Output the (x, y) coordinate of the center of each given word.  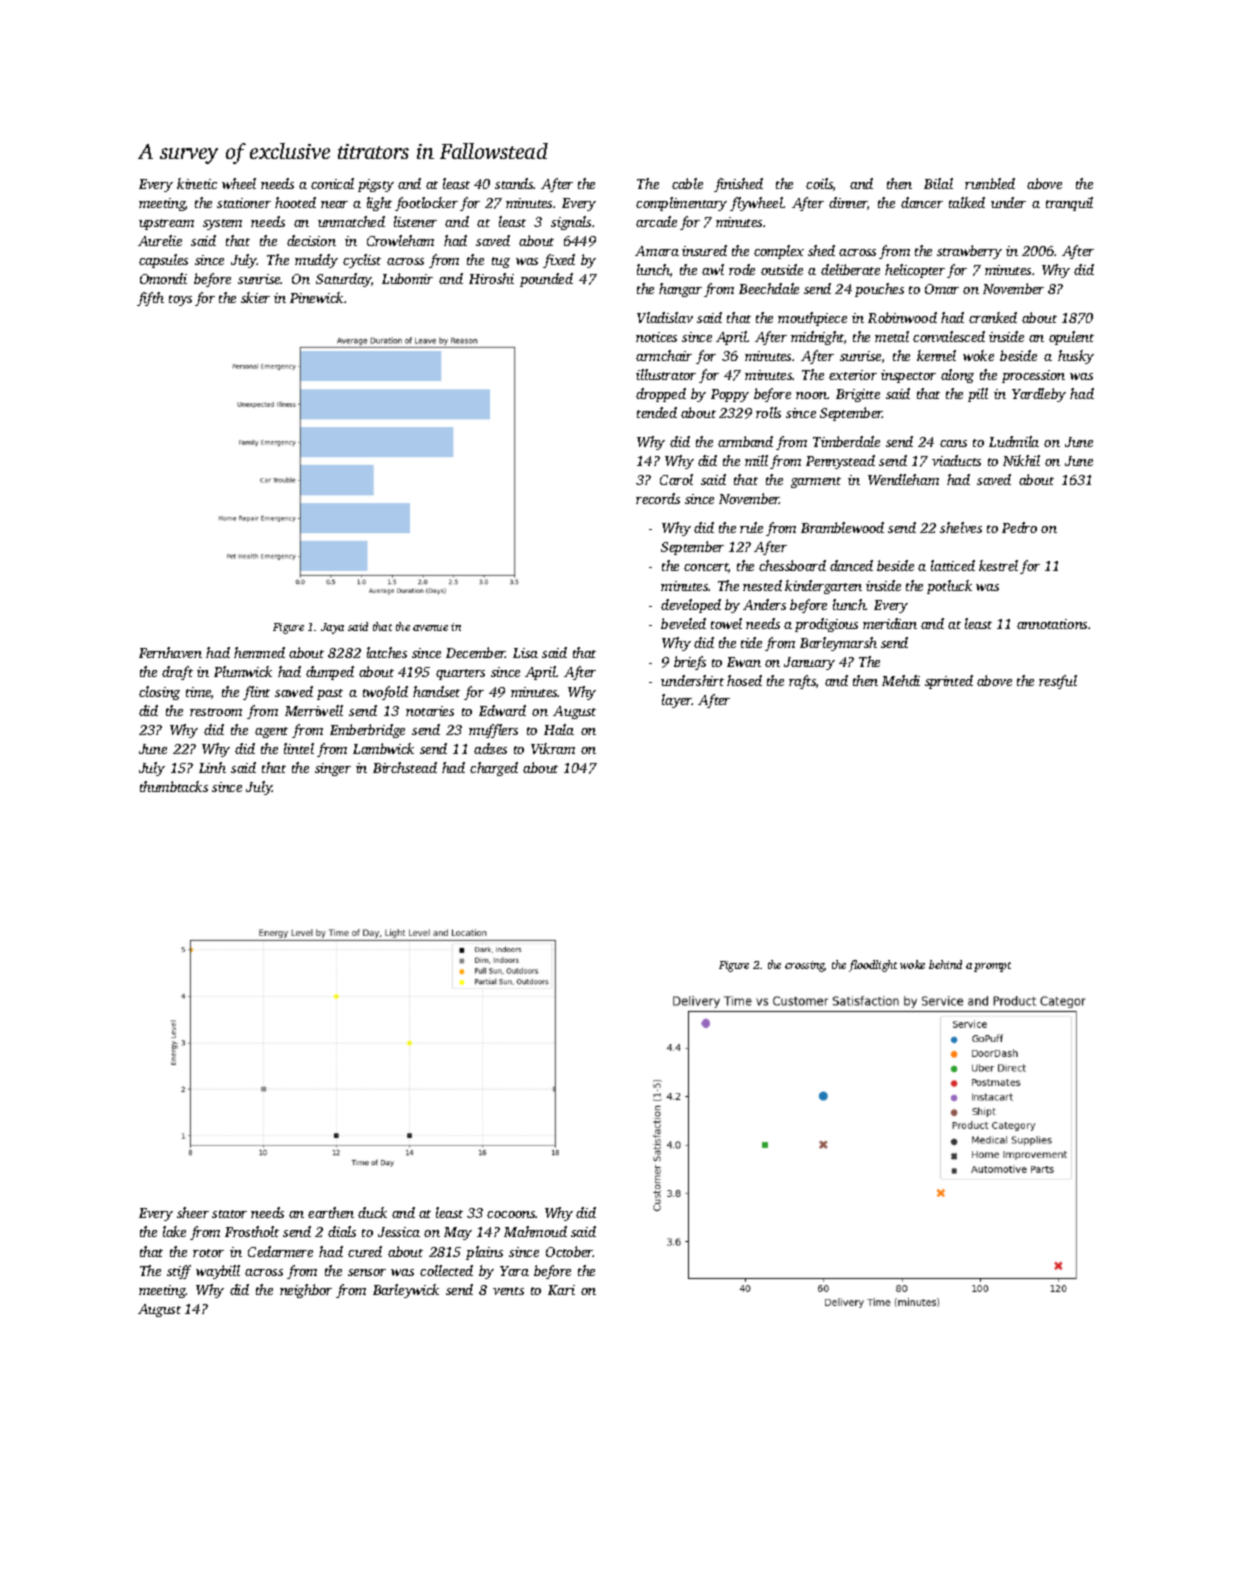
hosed (744, 680)
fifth (150, 299)
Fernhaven (170, 652)
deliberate (850, 269)
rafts (802, 682)
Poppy (730, 395)
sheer (193, 1212)
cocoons (511, 1214)
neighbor (306, 1291)
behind (945, 964)
